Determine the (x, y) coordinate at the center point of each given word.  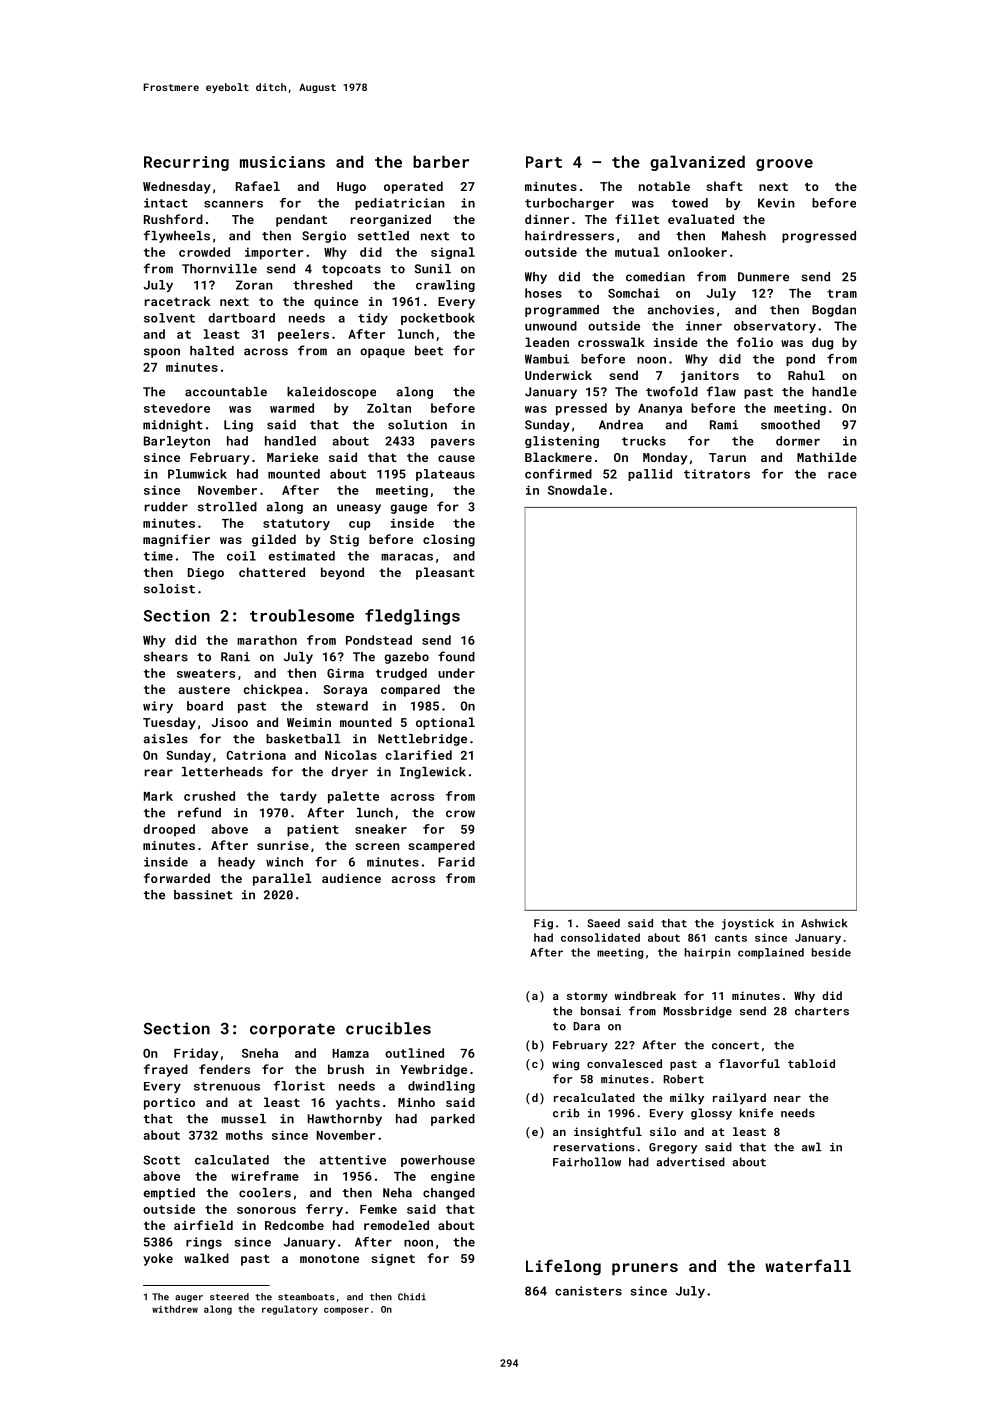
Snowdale (577, 490)
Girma (345, 673)
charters (822, 1011)
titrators (717, 474)
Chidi (412, 1297)
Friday (196, 1054)
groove (784, 165)
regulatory (290, 1310)
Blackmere (558, 457)
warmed (292, 408)
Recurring (186, 163)
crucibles (388, 1028)
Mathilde (827, 457)
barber (441, 161)
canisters (588, 1291)
